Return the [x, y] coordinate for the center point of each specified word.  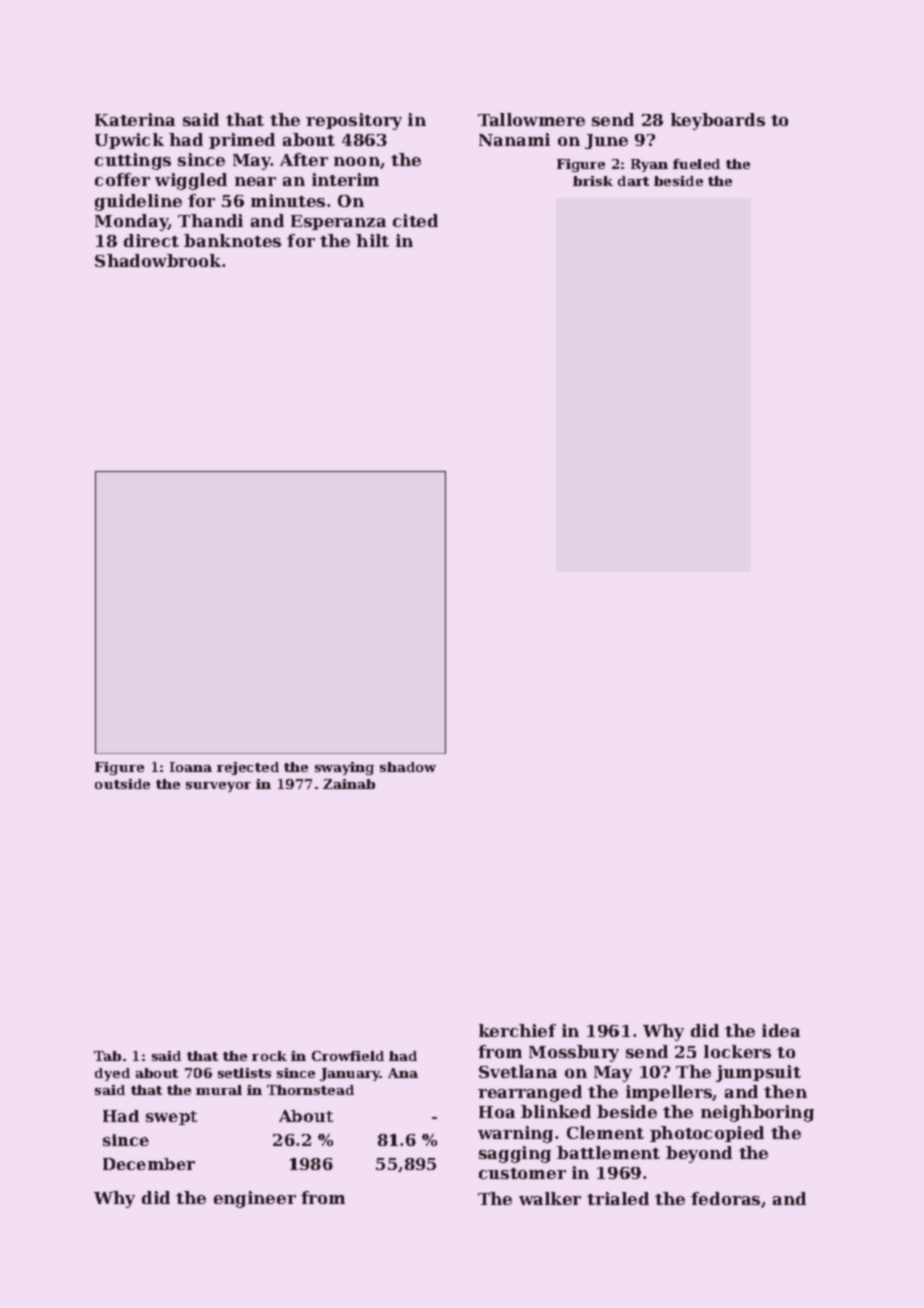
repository [354, 121]
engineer [255, 1199]
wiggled [191, 181]
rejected [248, 768]
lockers [737, 1051]
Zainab [349, 784]
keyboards [718, 121]
